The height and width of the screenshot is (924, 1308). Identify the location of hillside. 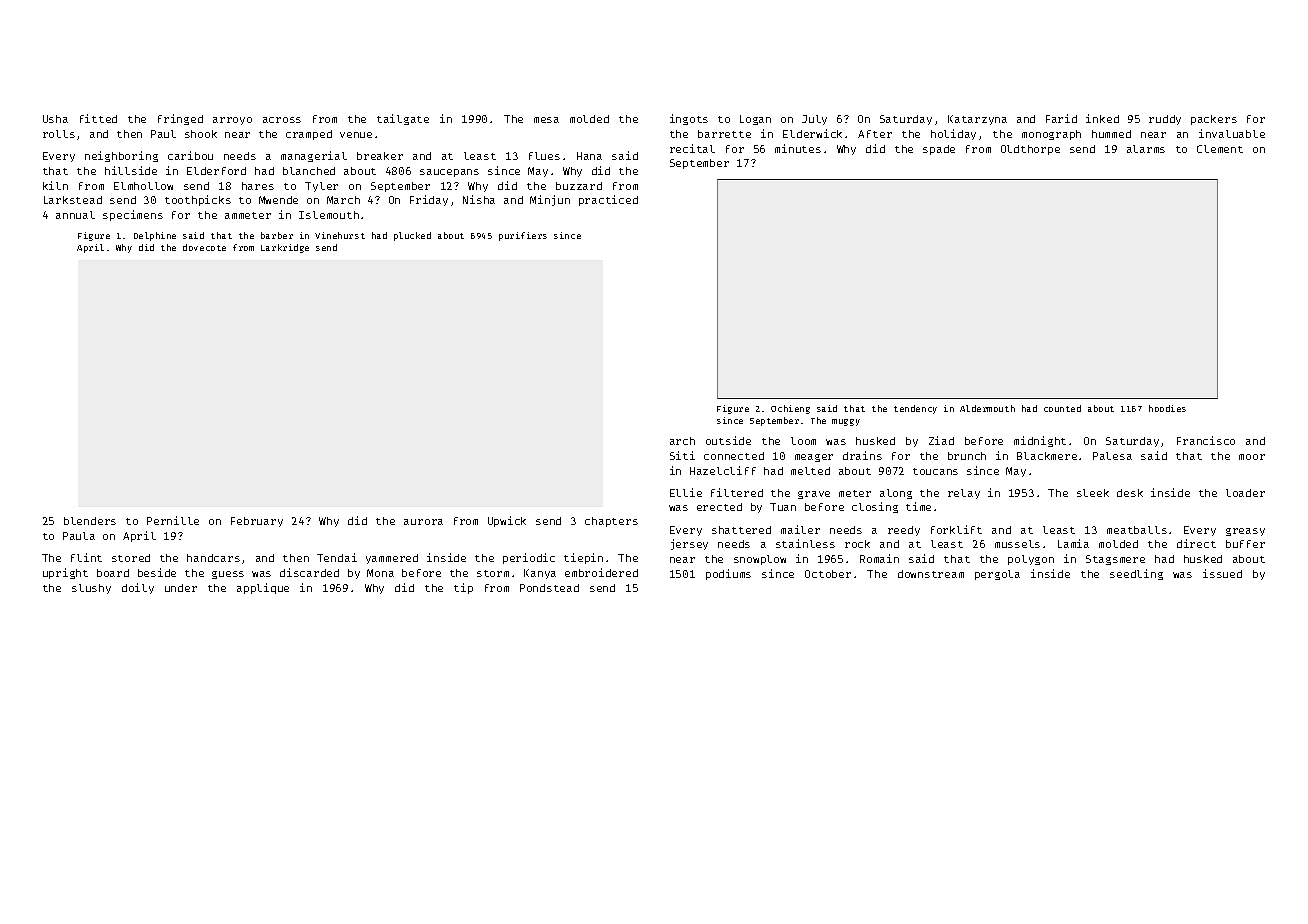
(131, 170).
